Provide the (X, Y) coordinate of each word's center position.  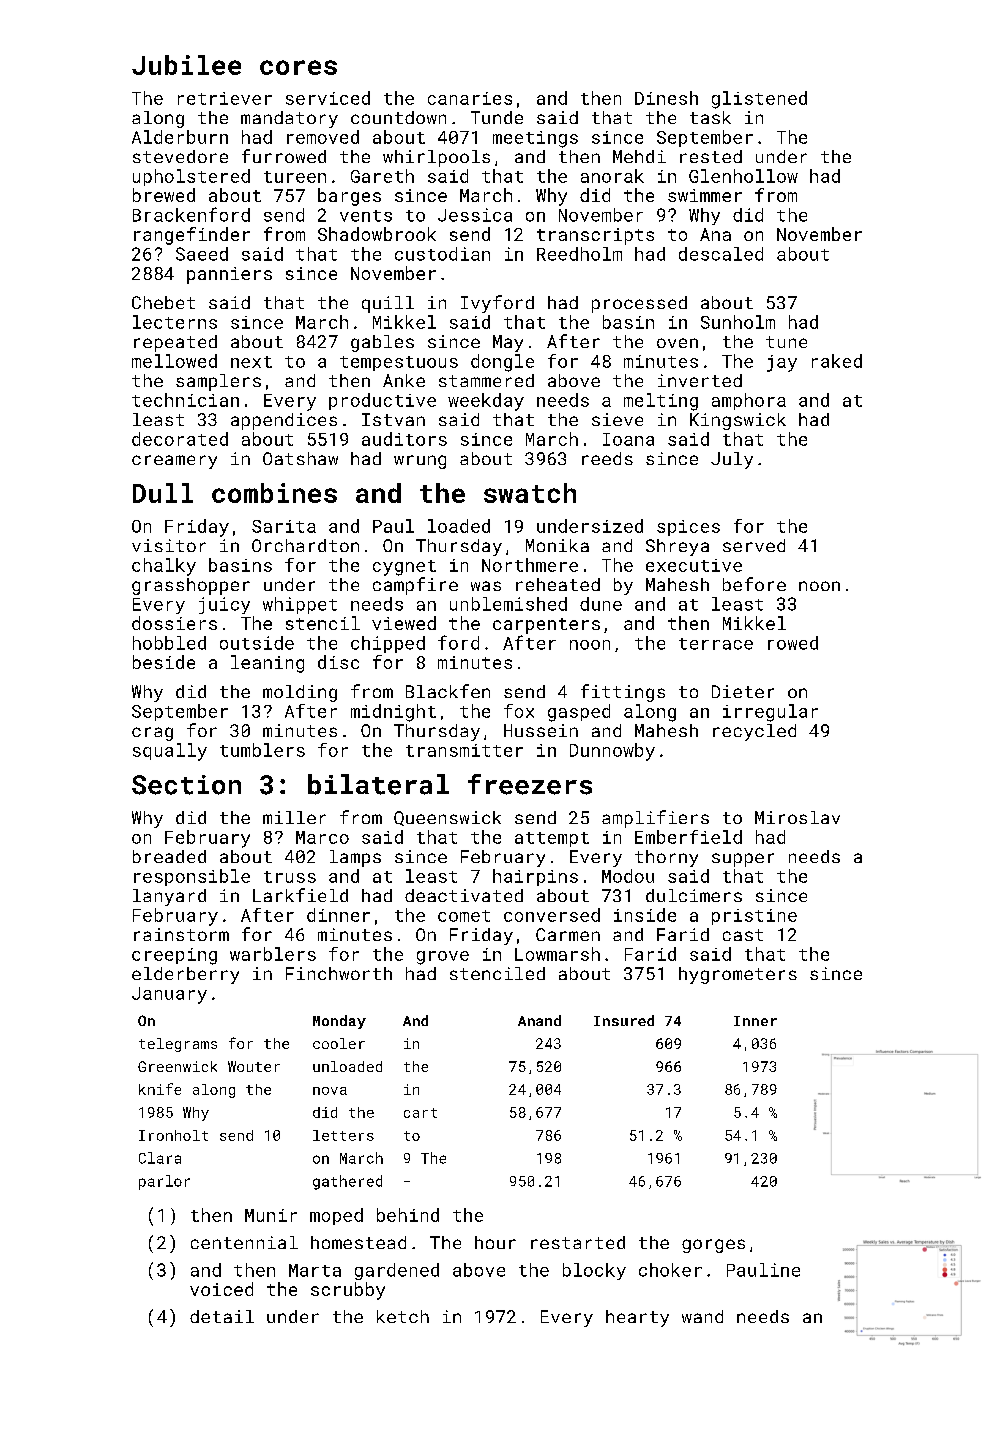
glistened (759, 100)
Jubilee (186, 65)
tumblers (262, 750)
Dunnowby (612, 752)
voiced (221, 1289)
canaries (470, 98)
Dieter (743, 691)
